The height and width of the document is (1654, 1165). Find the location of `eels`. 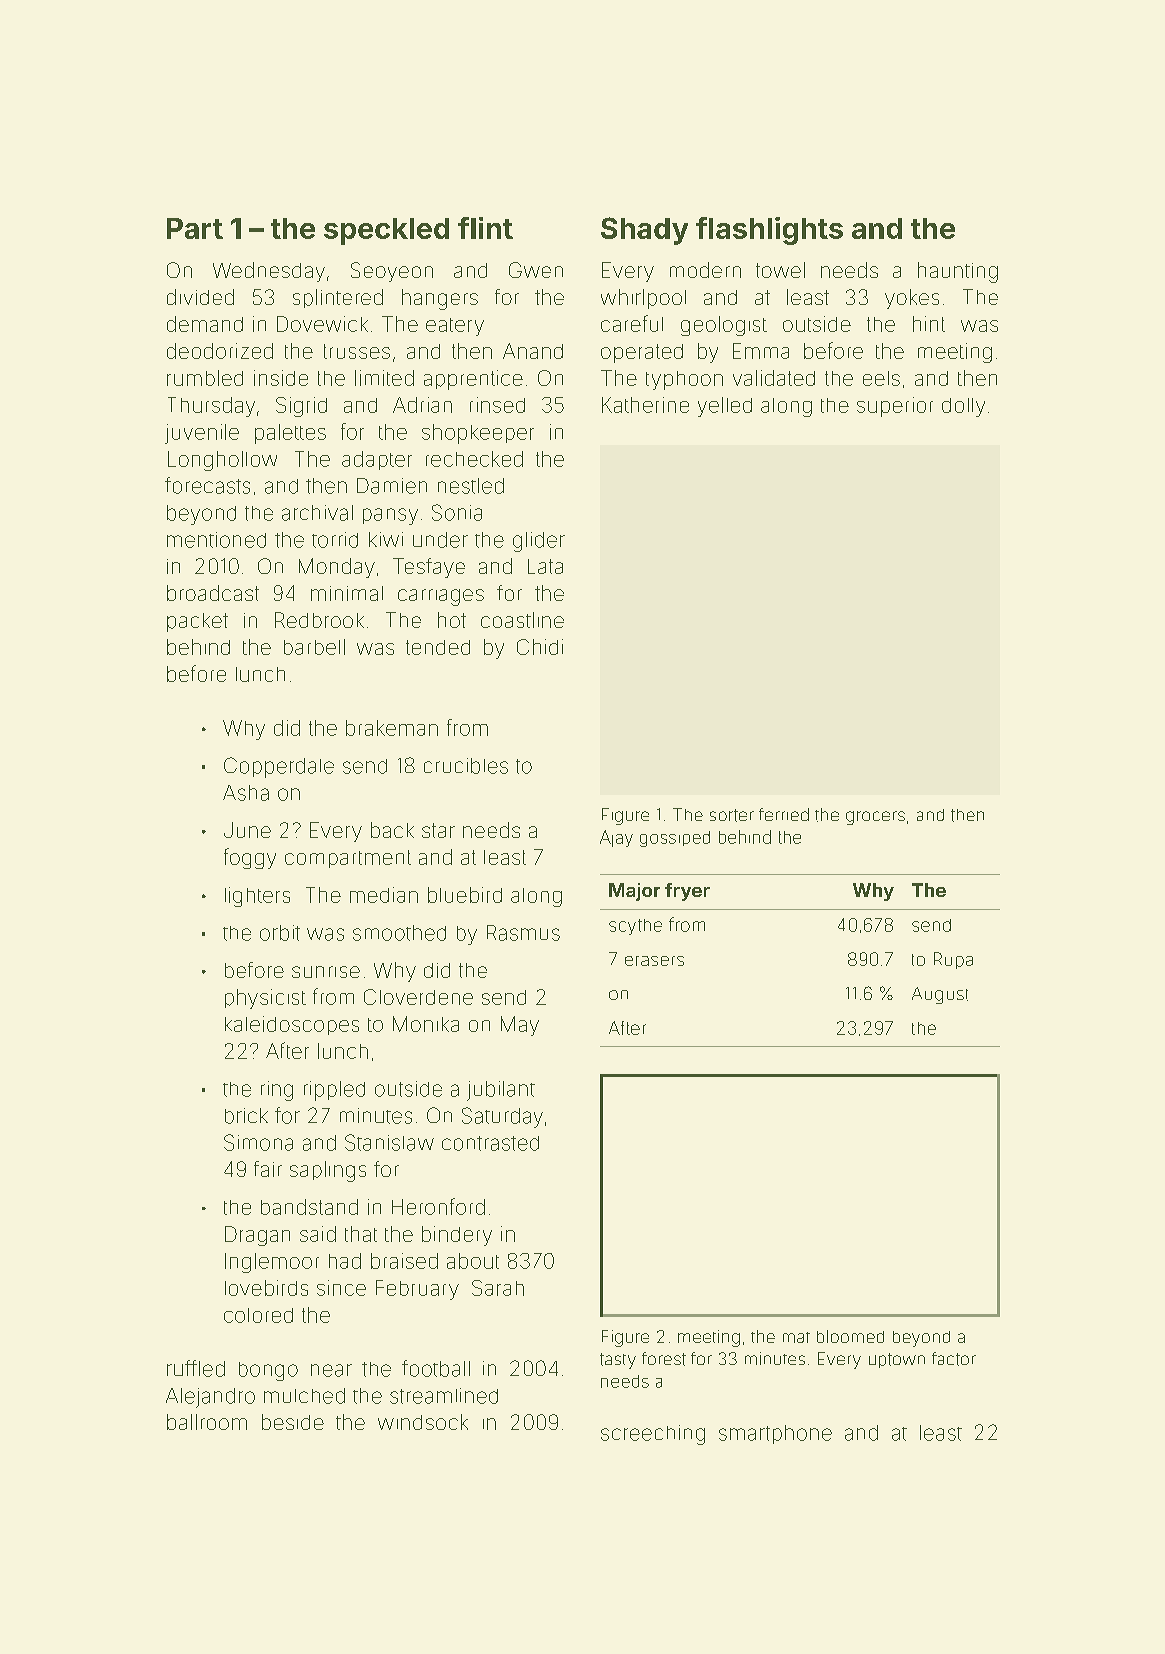

eels is located at coordinates (881, 378).
